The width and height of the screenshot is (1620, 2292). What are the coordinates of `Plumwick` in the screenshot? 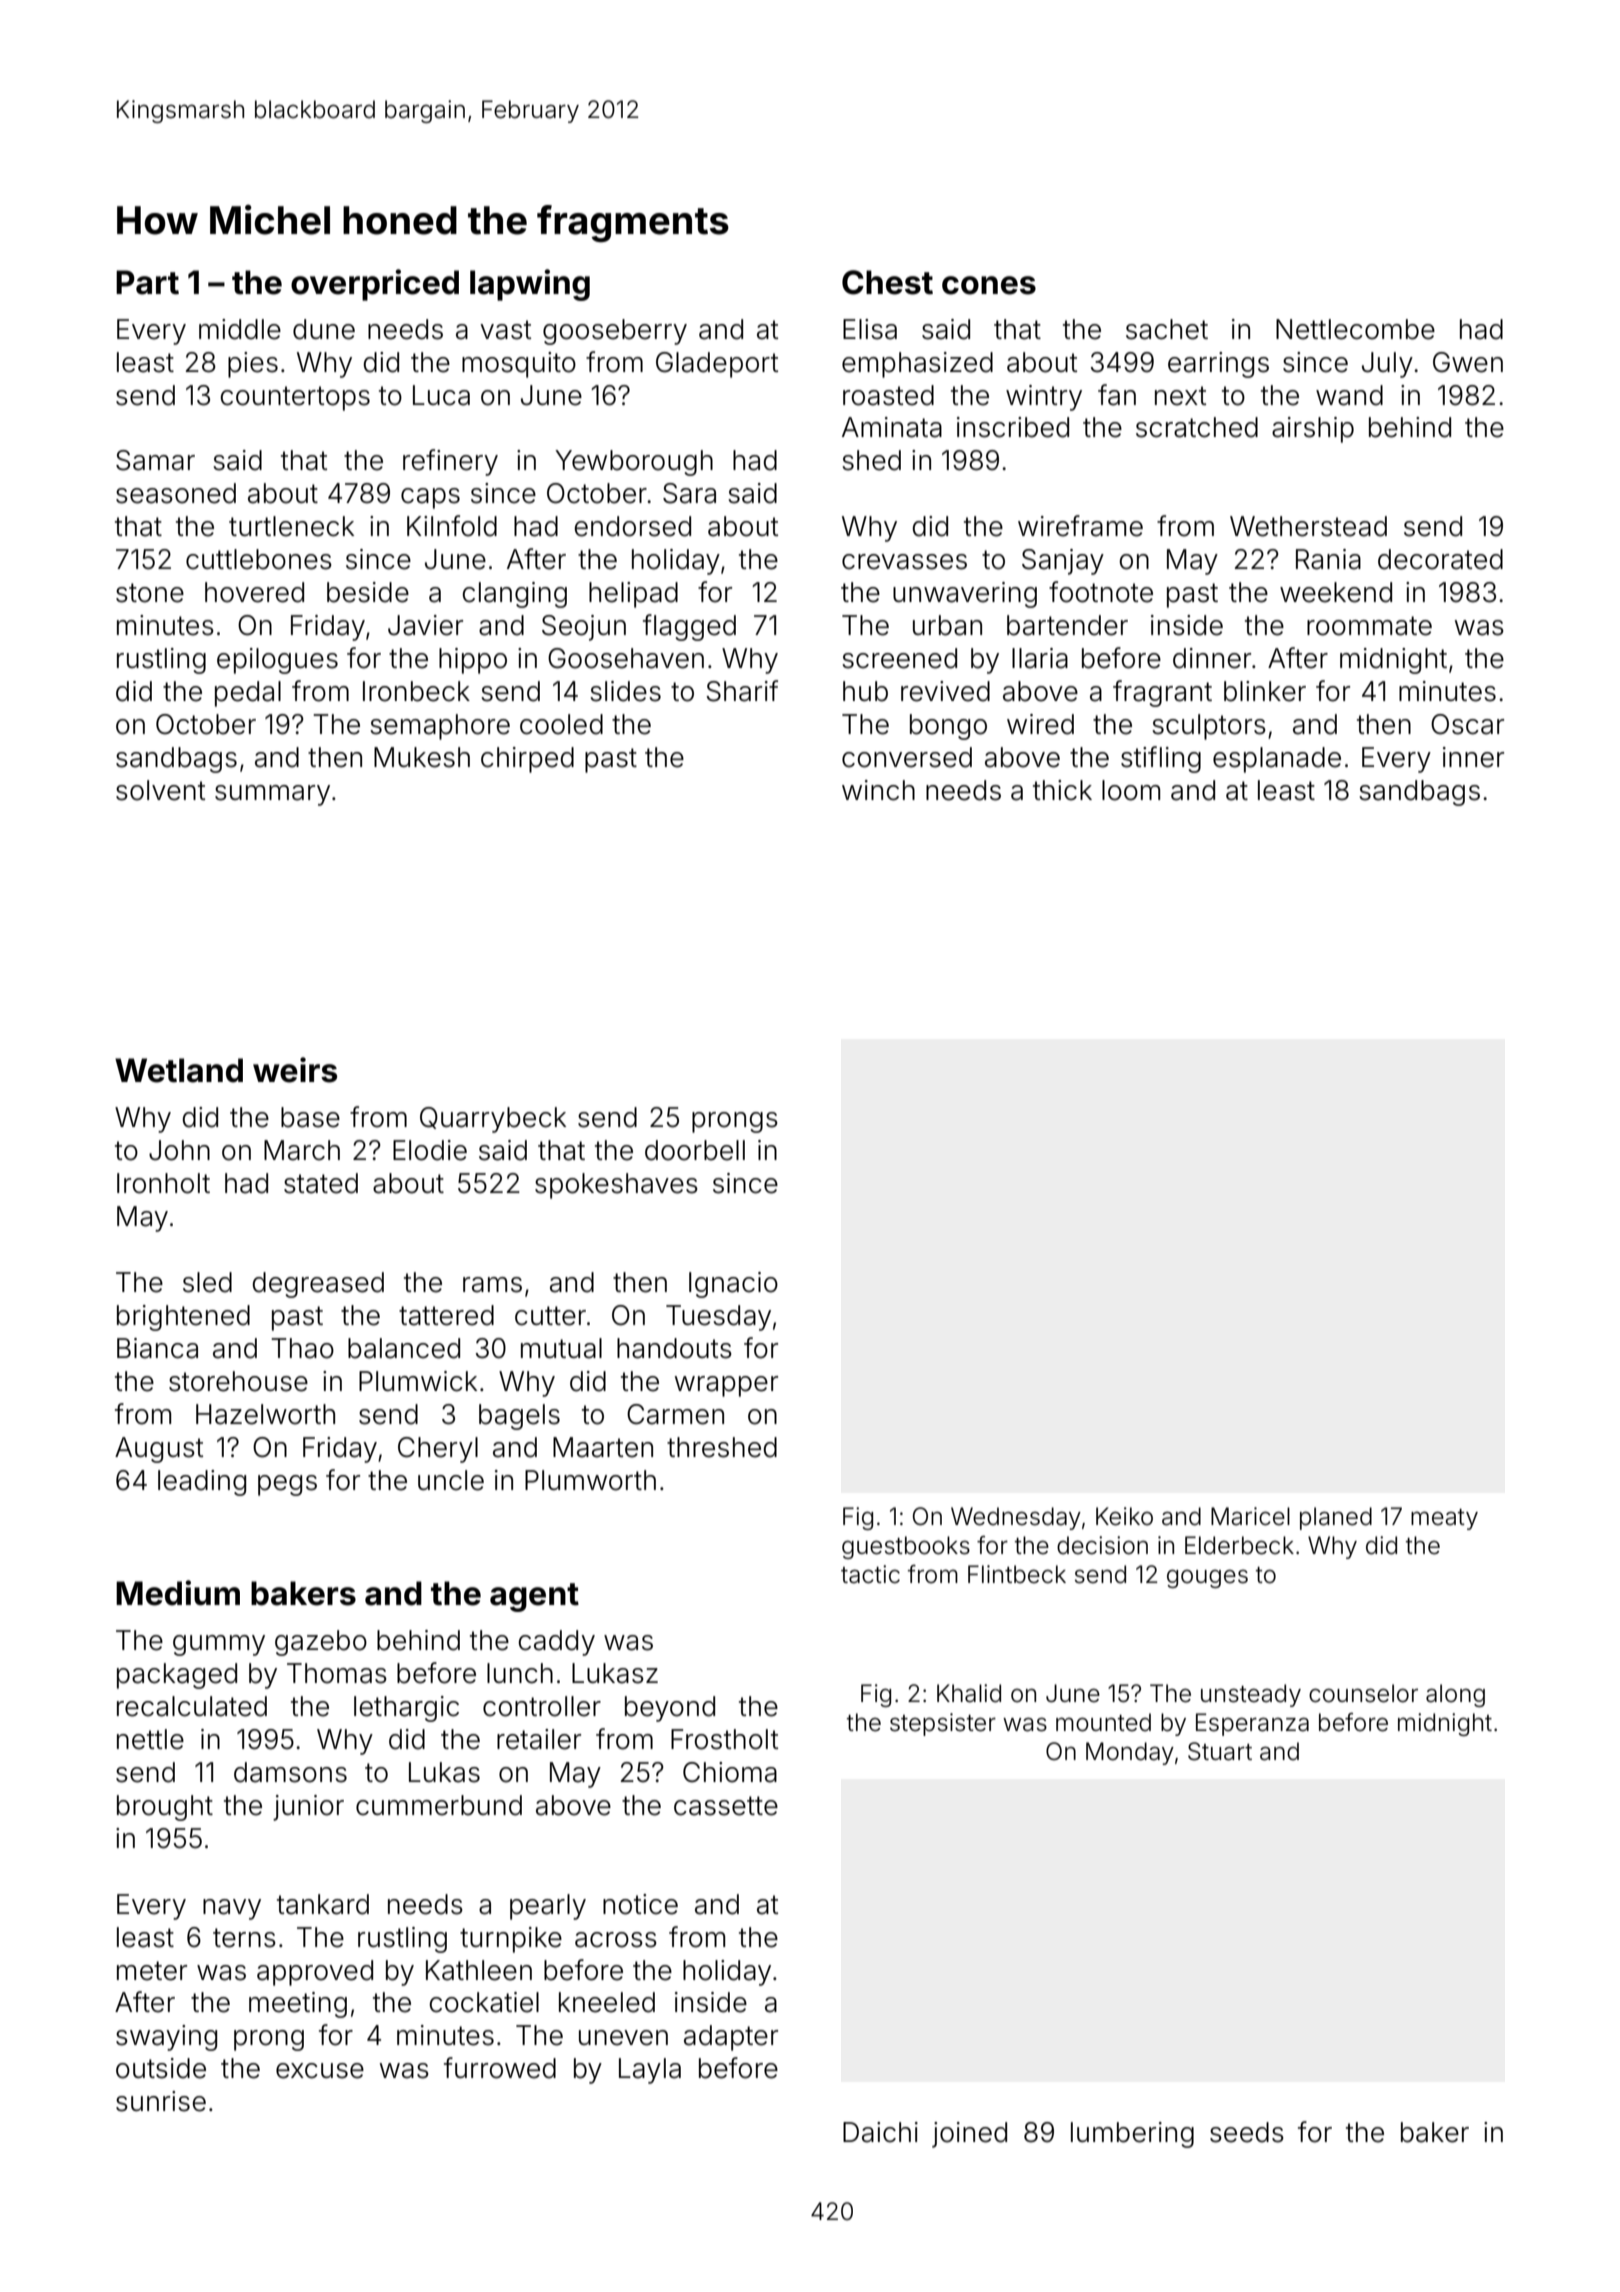 It's located at (418, 1381).
